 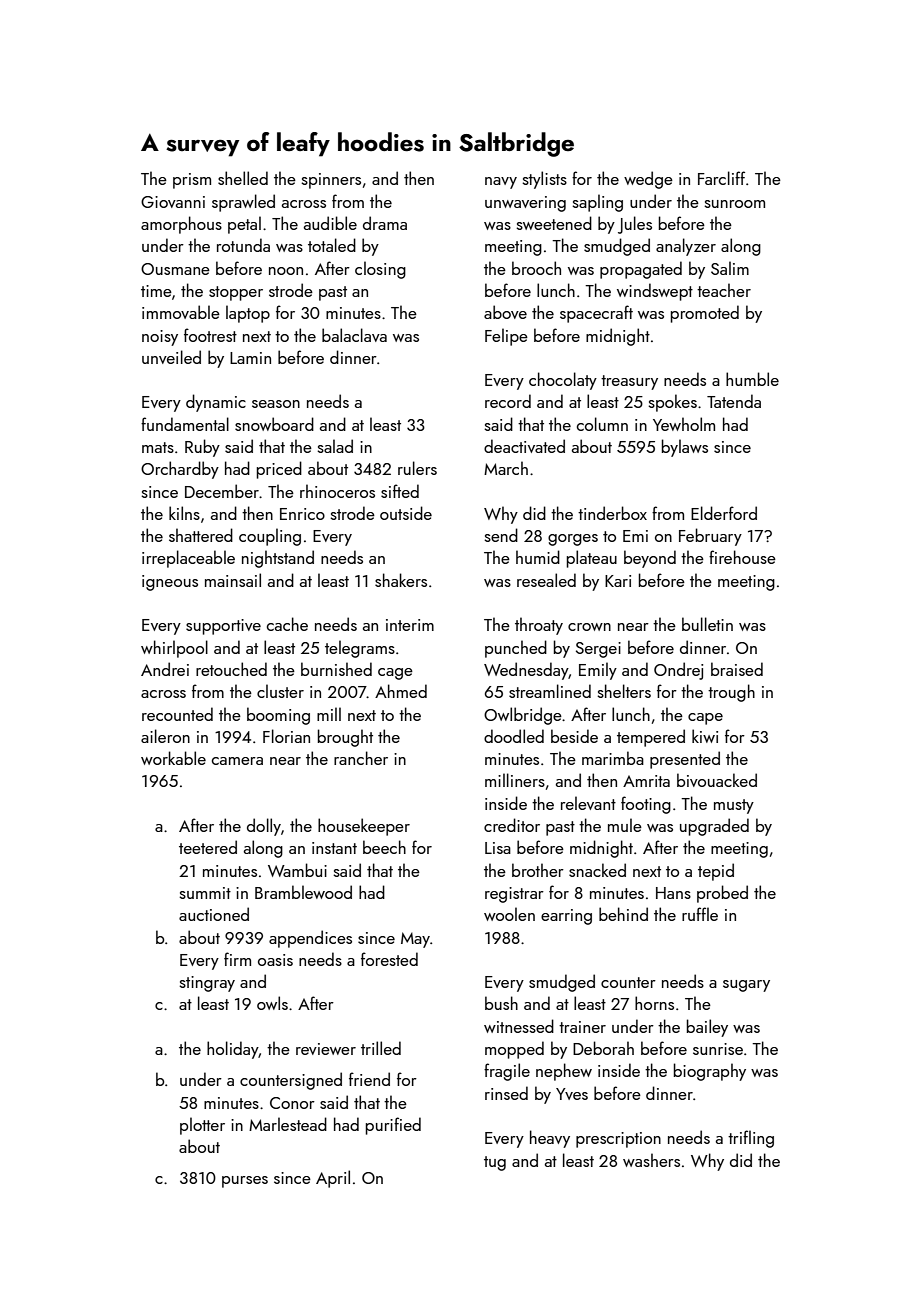 What do you see at coordinates (646, 805) in the document?
I see `footing` at bounding box center [646, 805].
